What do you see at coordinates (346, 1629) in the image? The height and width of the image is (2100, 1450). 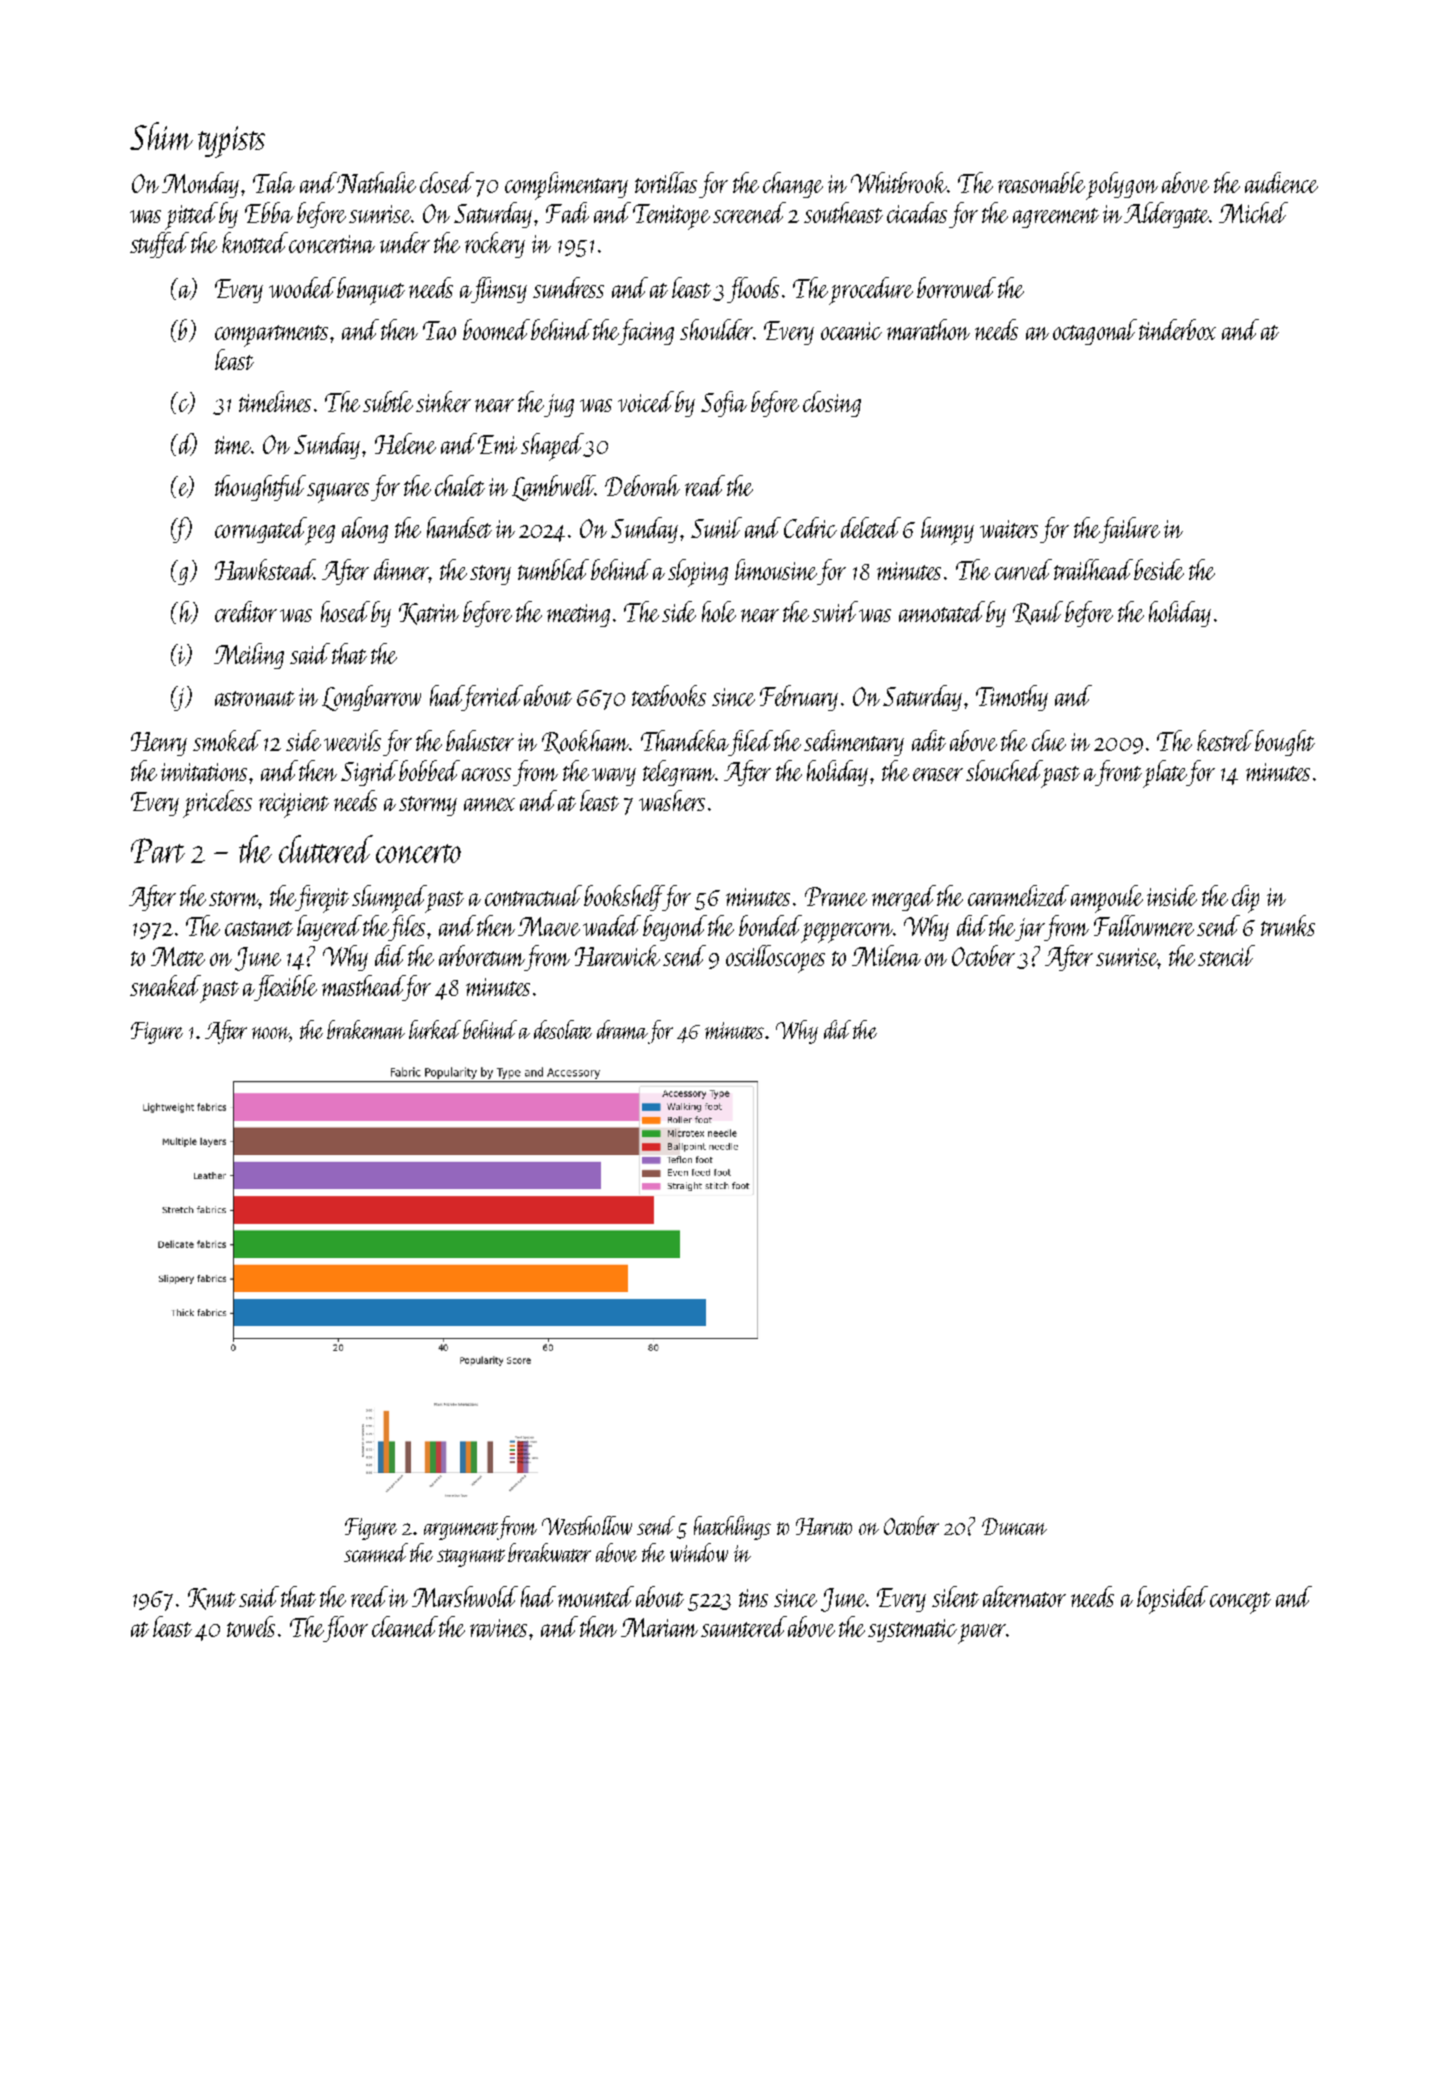 I see `floor` at bounding box center [346, 1629].
